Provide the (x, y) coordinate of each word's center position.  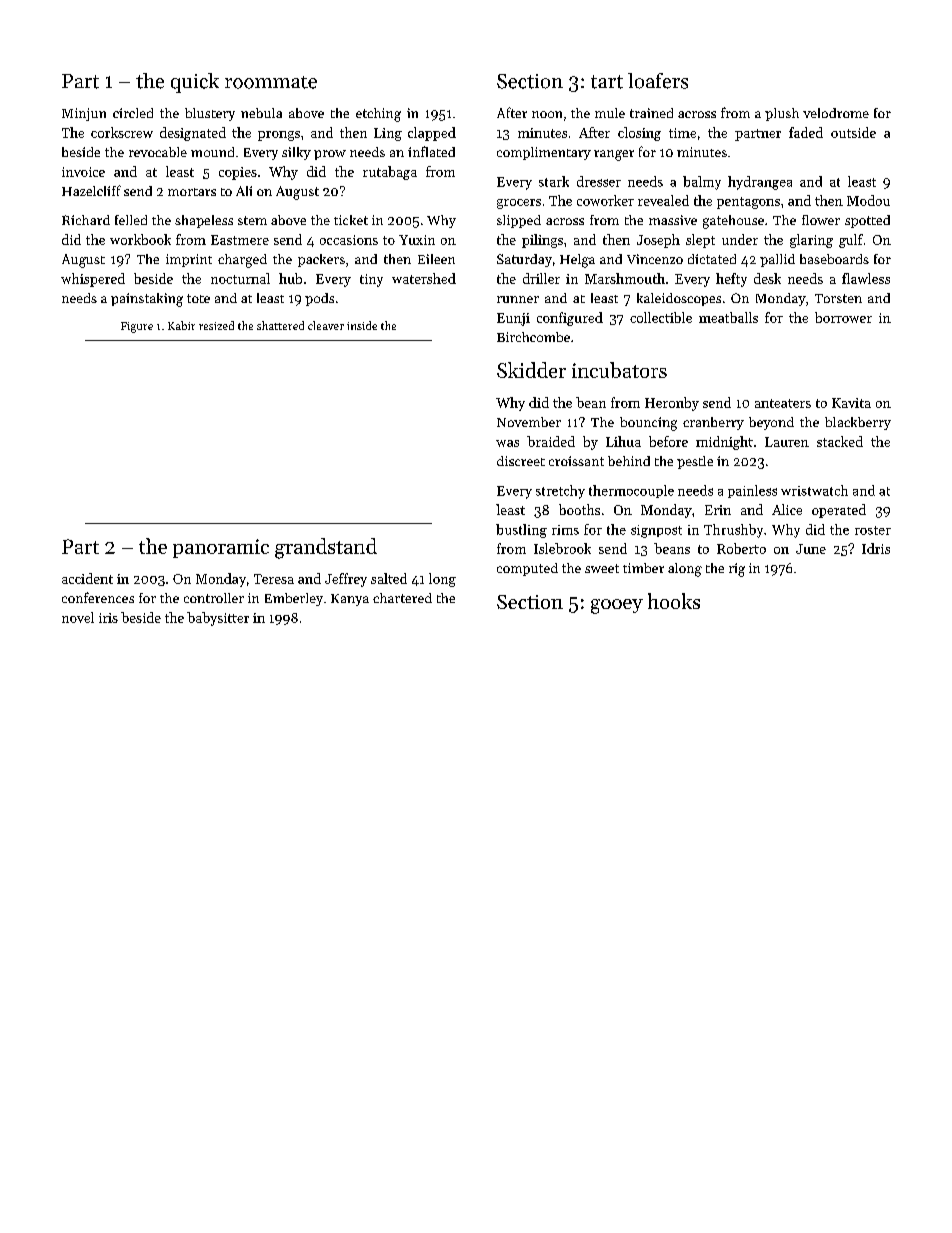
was (507, 443)
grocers (519, 204)
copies (238, 173)
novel (78, 617)
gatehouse (733, 222)
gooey (617, 606)
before (668, 441)
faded (806, 132)
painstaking (147, 300)
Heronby (672, 404)
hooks (674, 601)
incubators (619, 370)
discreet (521, 461)
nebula (261, 113)
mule (610, 113)
